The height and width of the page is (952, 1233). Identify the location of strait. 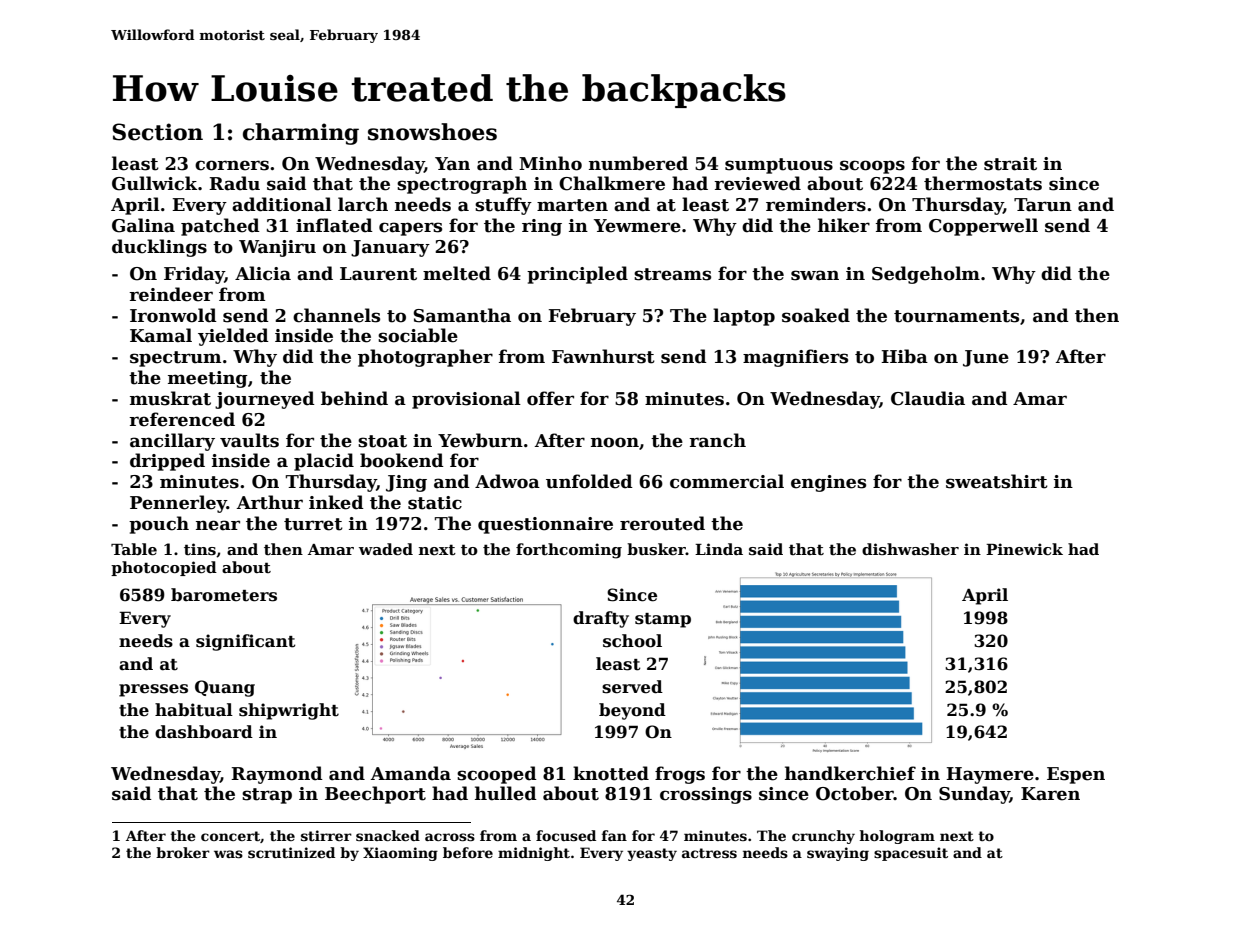
(1010, 164).
